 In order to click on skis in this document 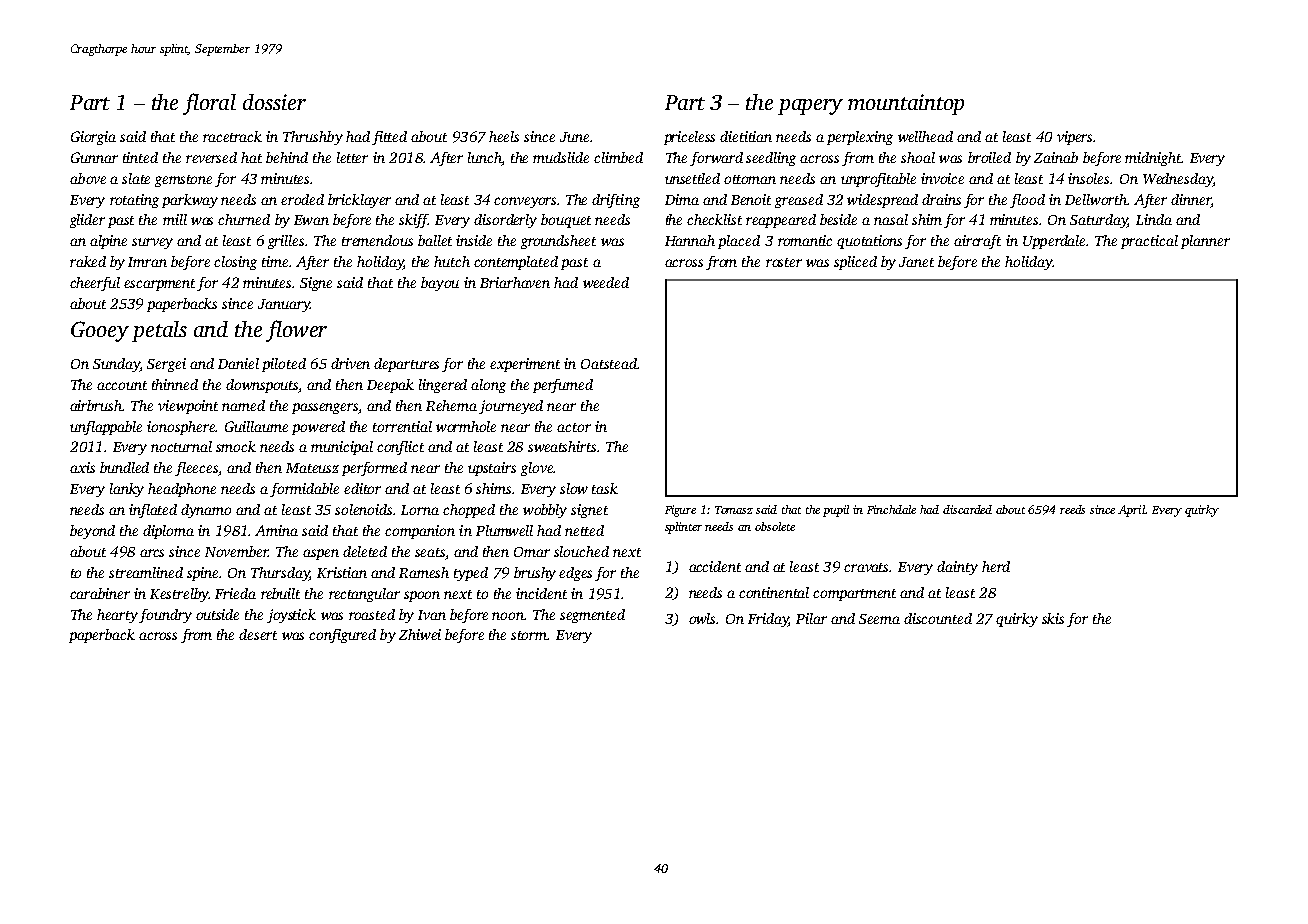, I will do `click(1053, 618)`.
